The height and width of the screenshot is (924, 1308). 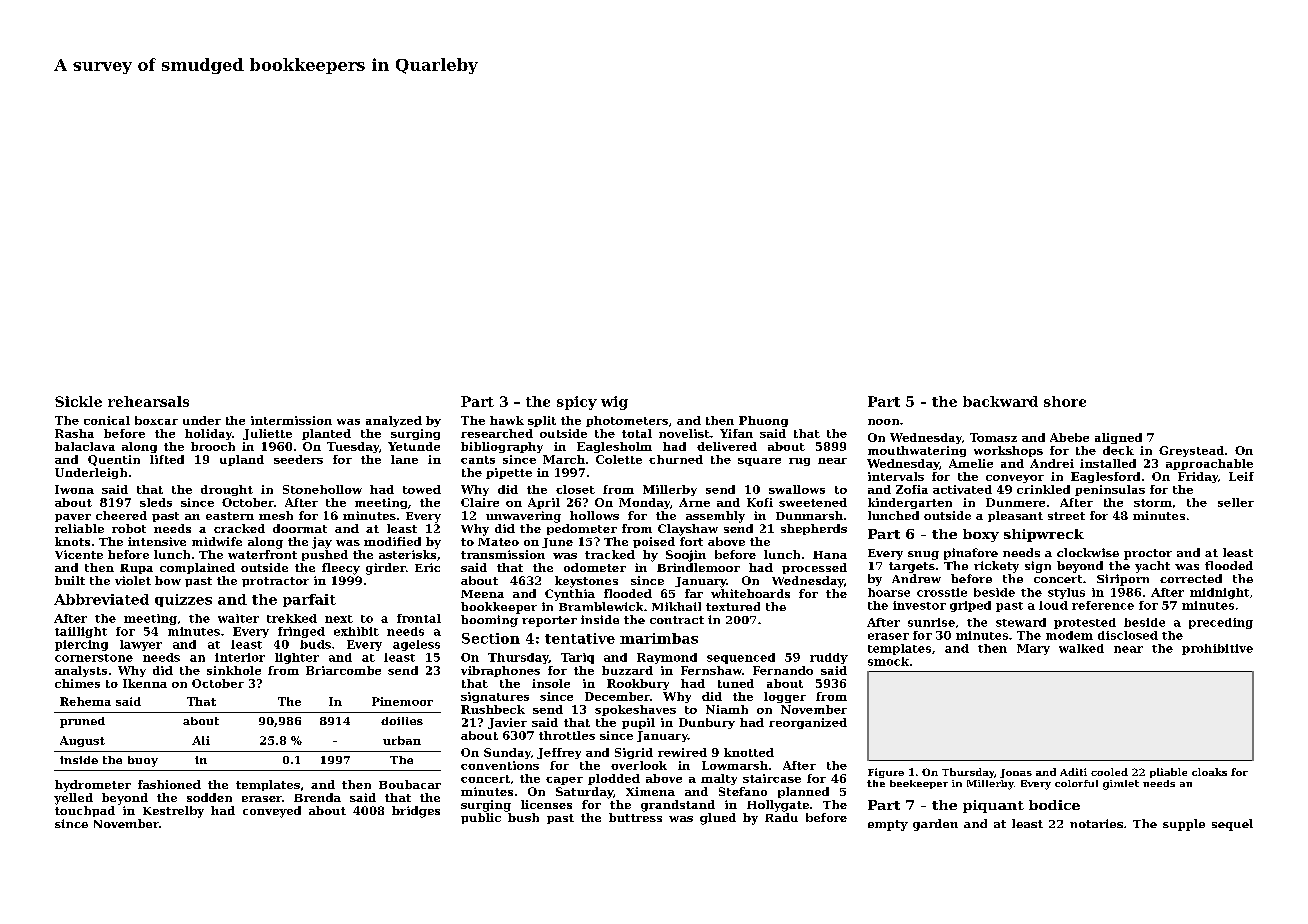 What do you see at coordinates (1209, 464) in the screenshot?
I see `approachable` at bounding box center [1209, 464].
